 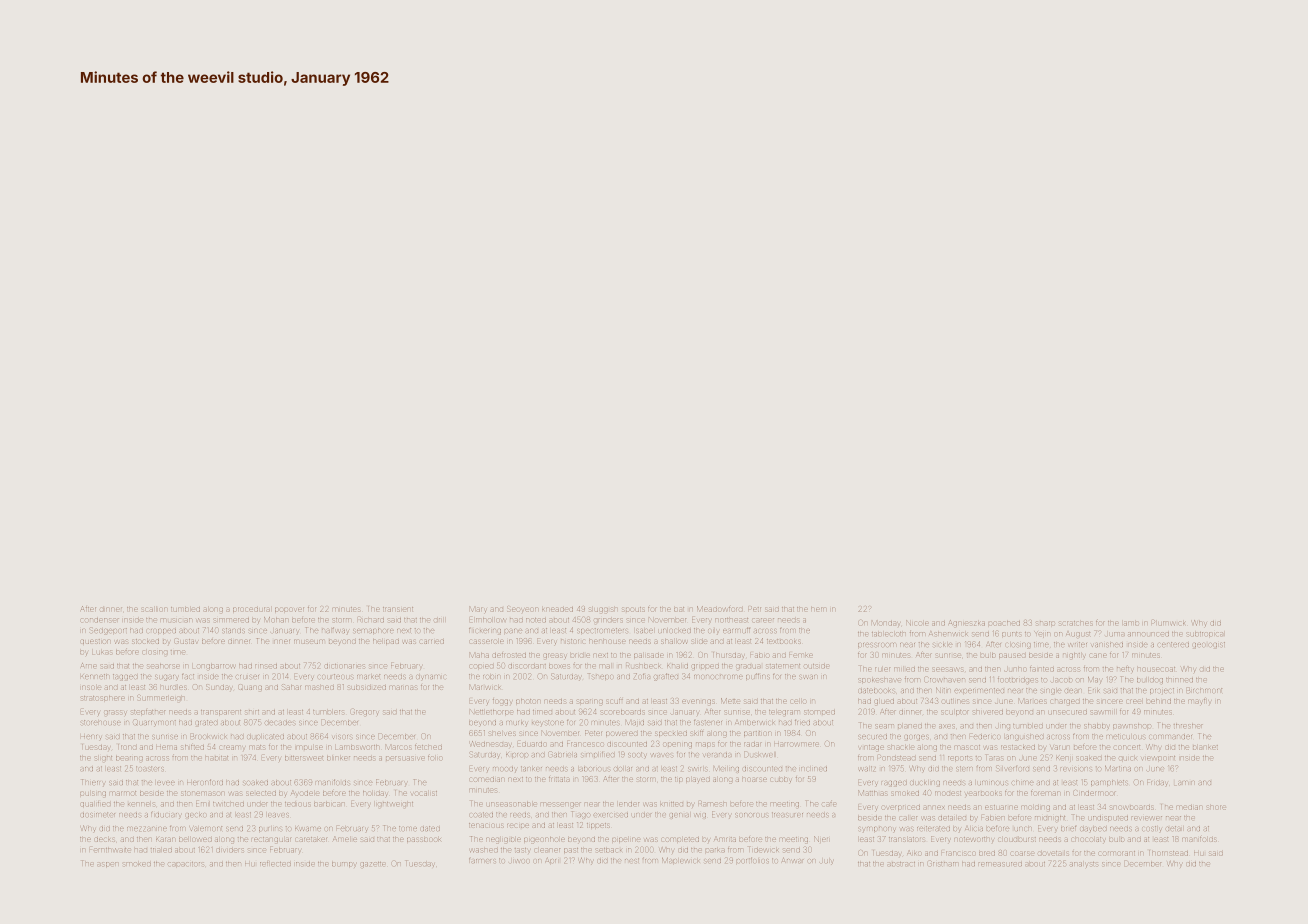 What do you see at coordinates (205, 782) in the page?
I see `Heronford` at bounding box center [205, 782].
